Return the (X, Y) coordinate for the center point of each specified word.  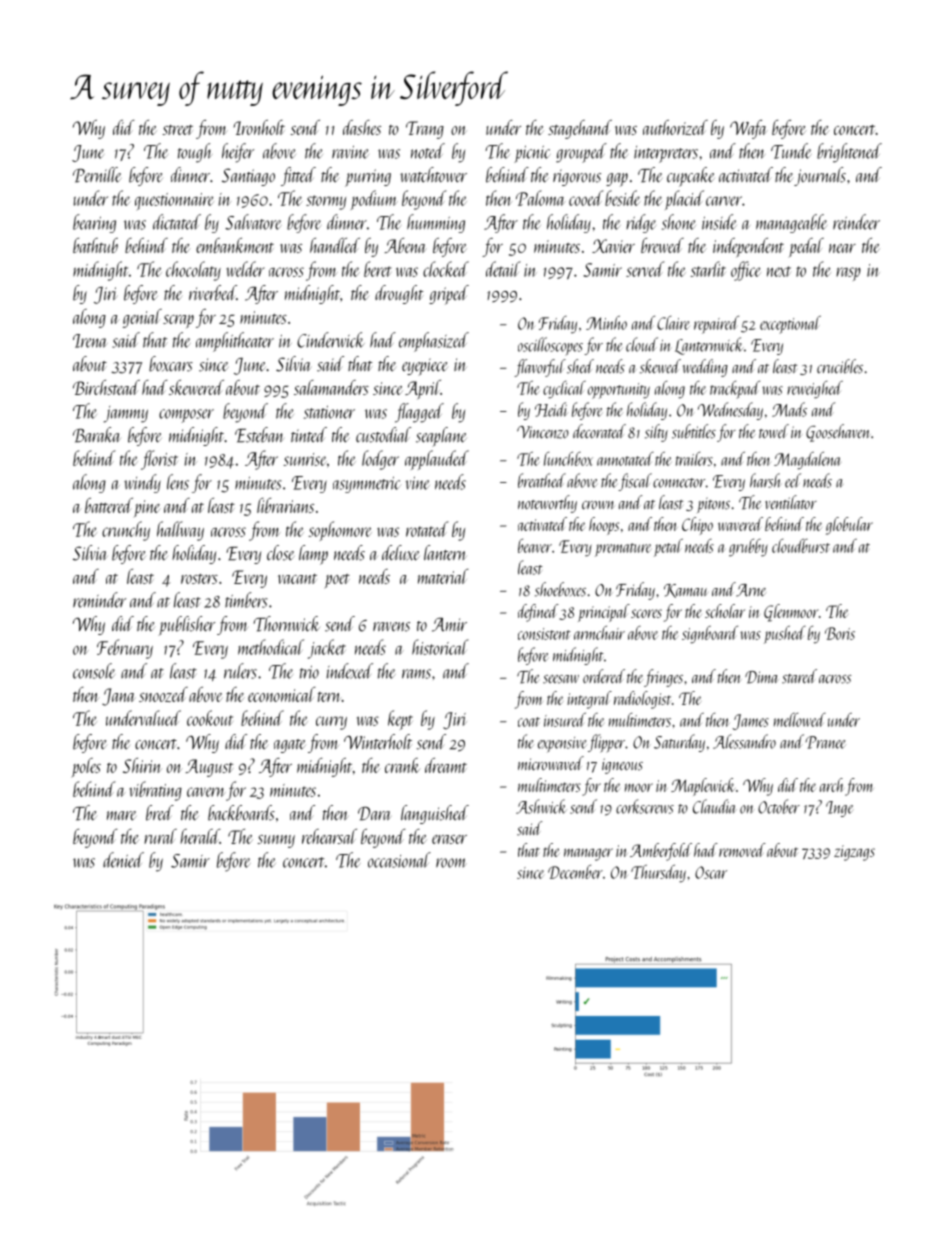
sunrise (305, 459)
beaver (535, 546)
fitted (298, 176)
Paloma (540, 198)
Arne (751, 590)
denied (123, 860)
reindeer (856, 222)
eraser (449, 839)
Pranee (825, 742)
